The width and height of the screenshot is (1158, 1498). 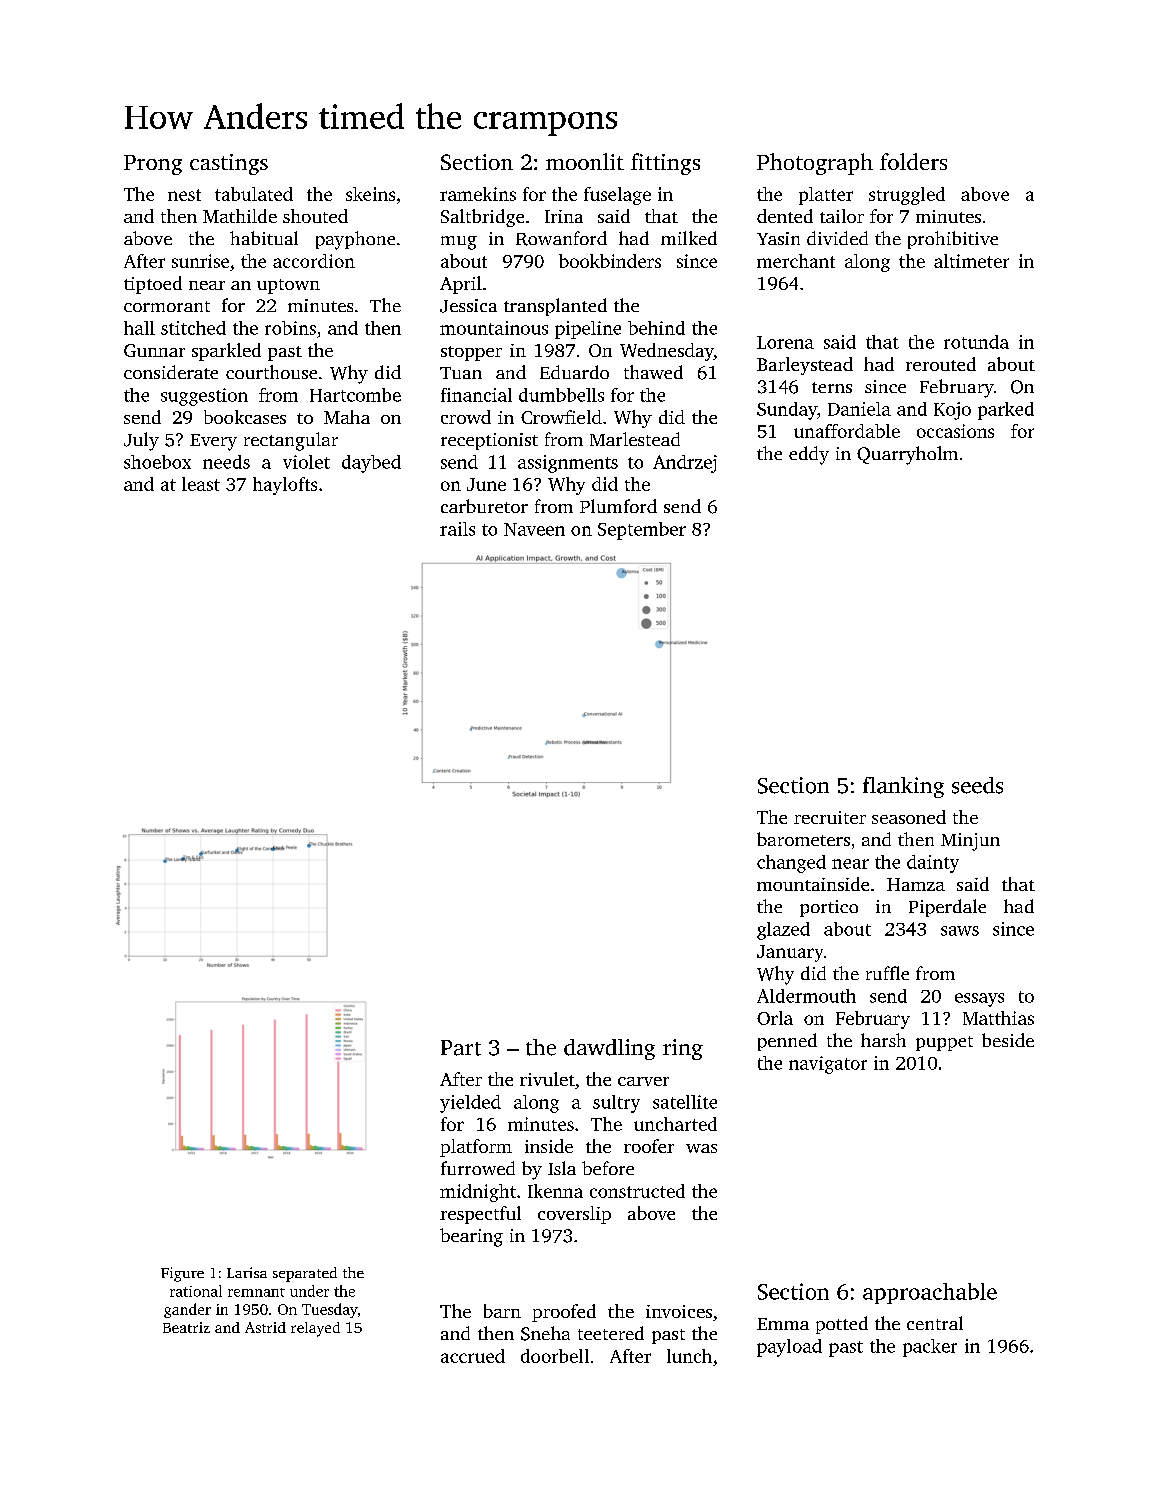 I want to click on Astrid, so click(x=265, y=1327).
